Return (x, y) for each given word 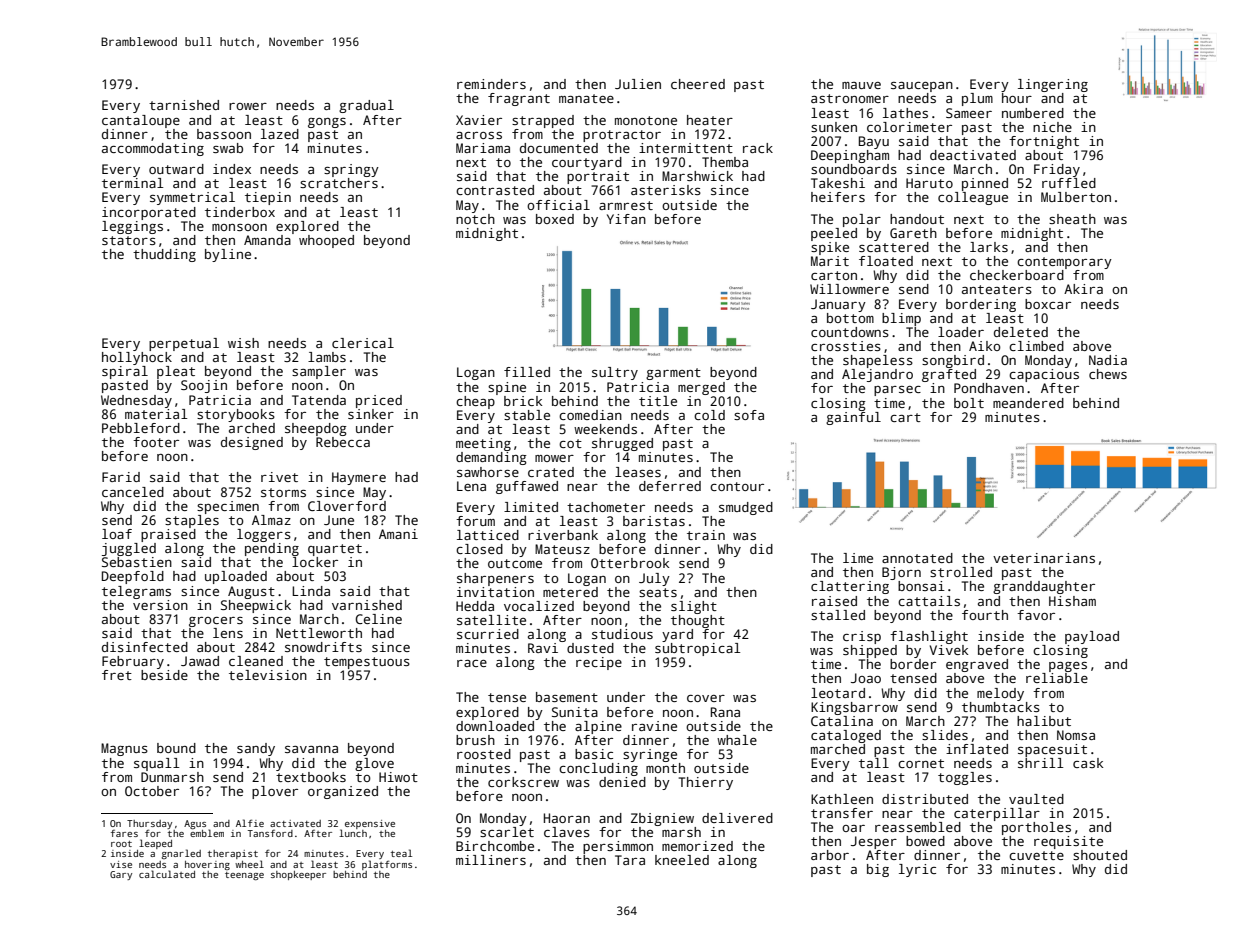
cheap (475, 402)
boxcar (1048, 304)
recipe (599, 663)
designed (252, 443)
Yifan (626, 219)
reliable (1057, 678)
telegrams (136, 592)
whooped (326, 241)
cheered (698, 84)
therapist (233, 854)
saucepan (922, 87)
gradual (366, 106)
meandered (1028, 403)
